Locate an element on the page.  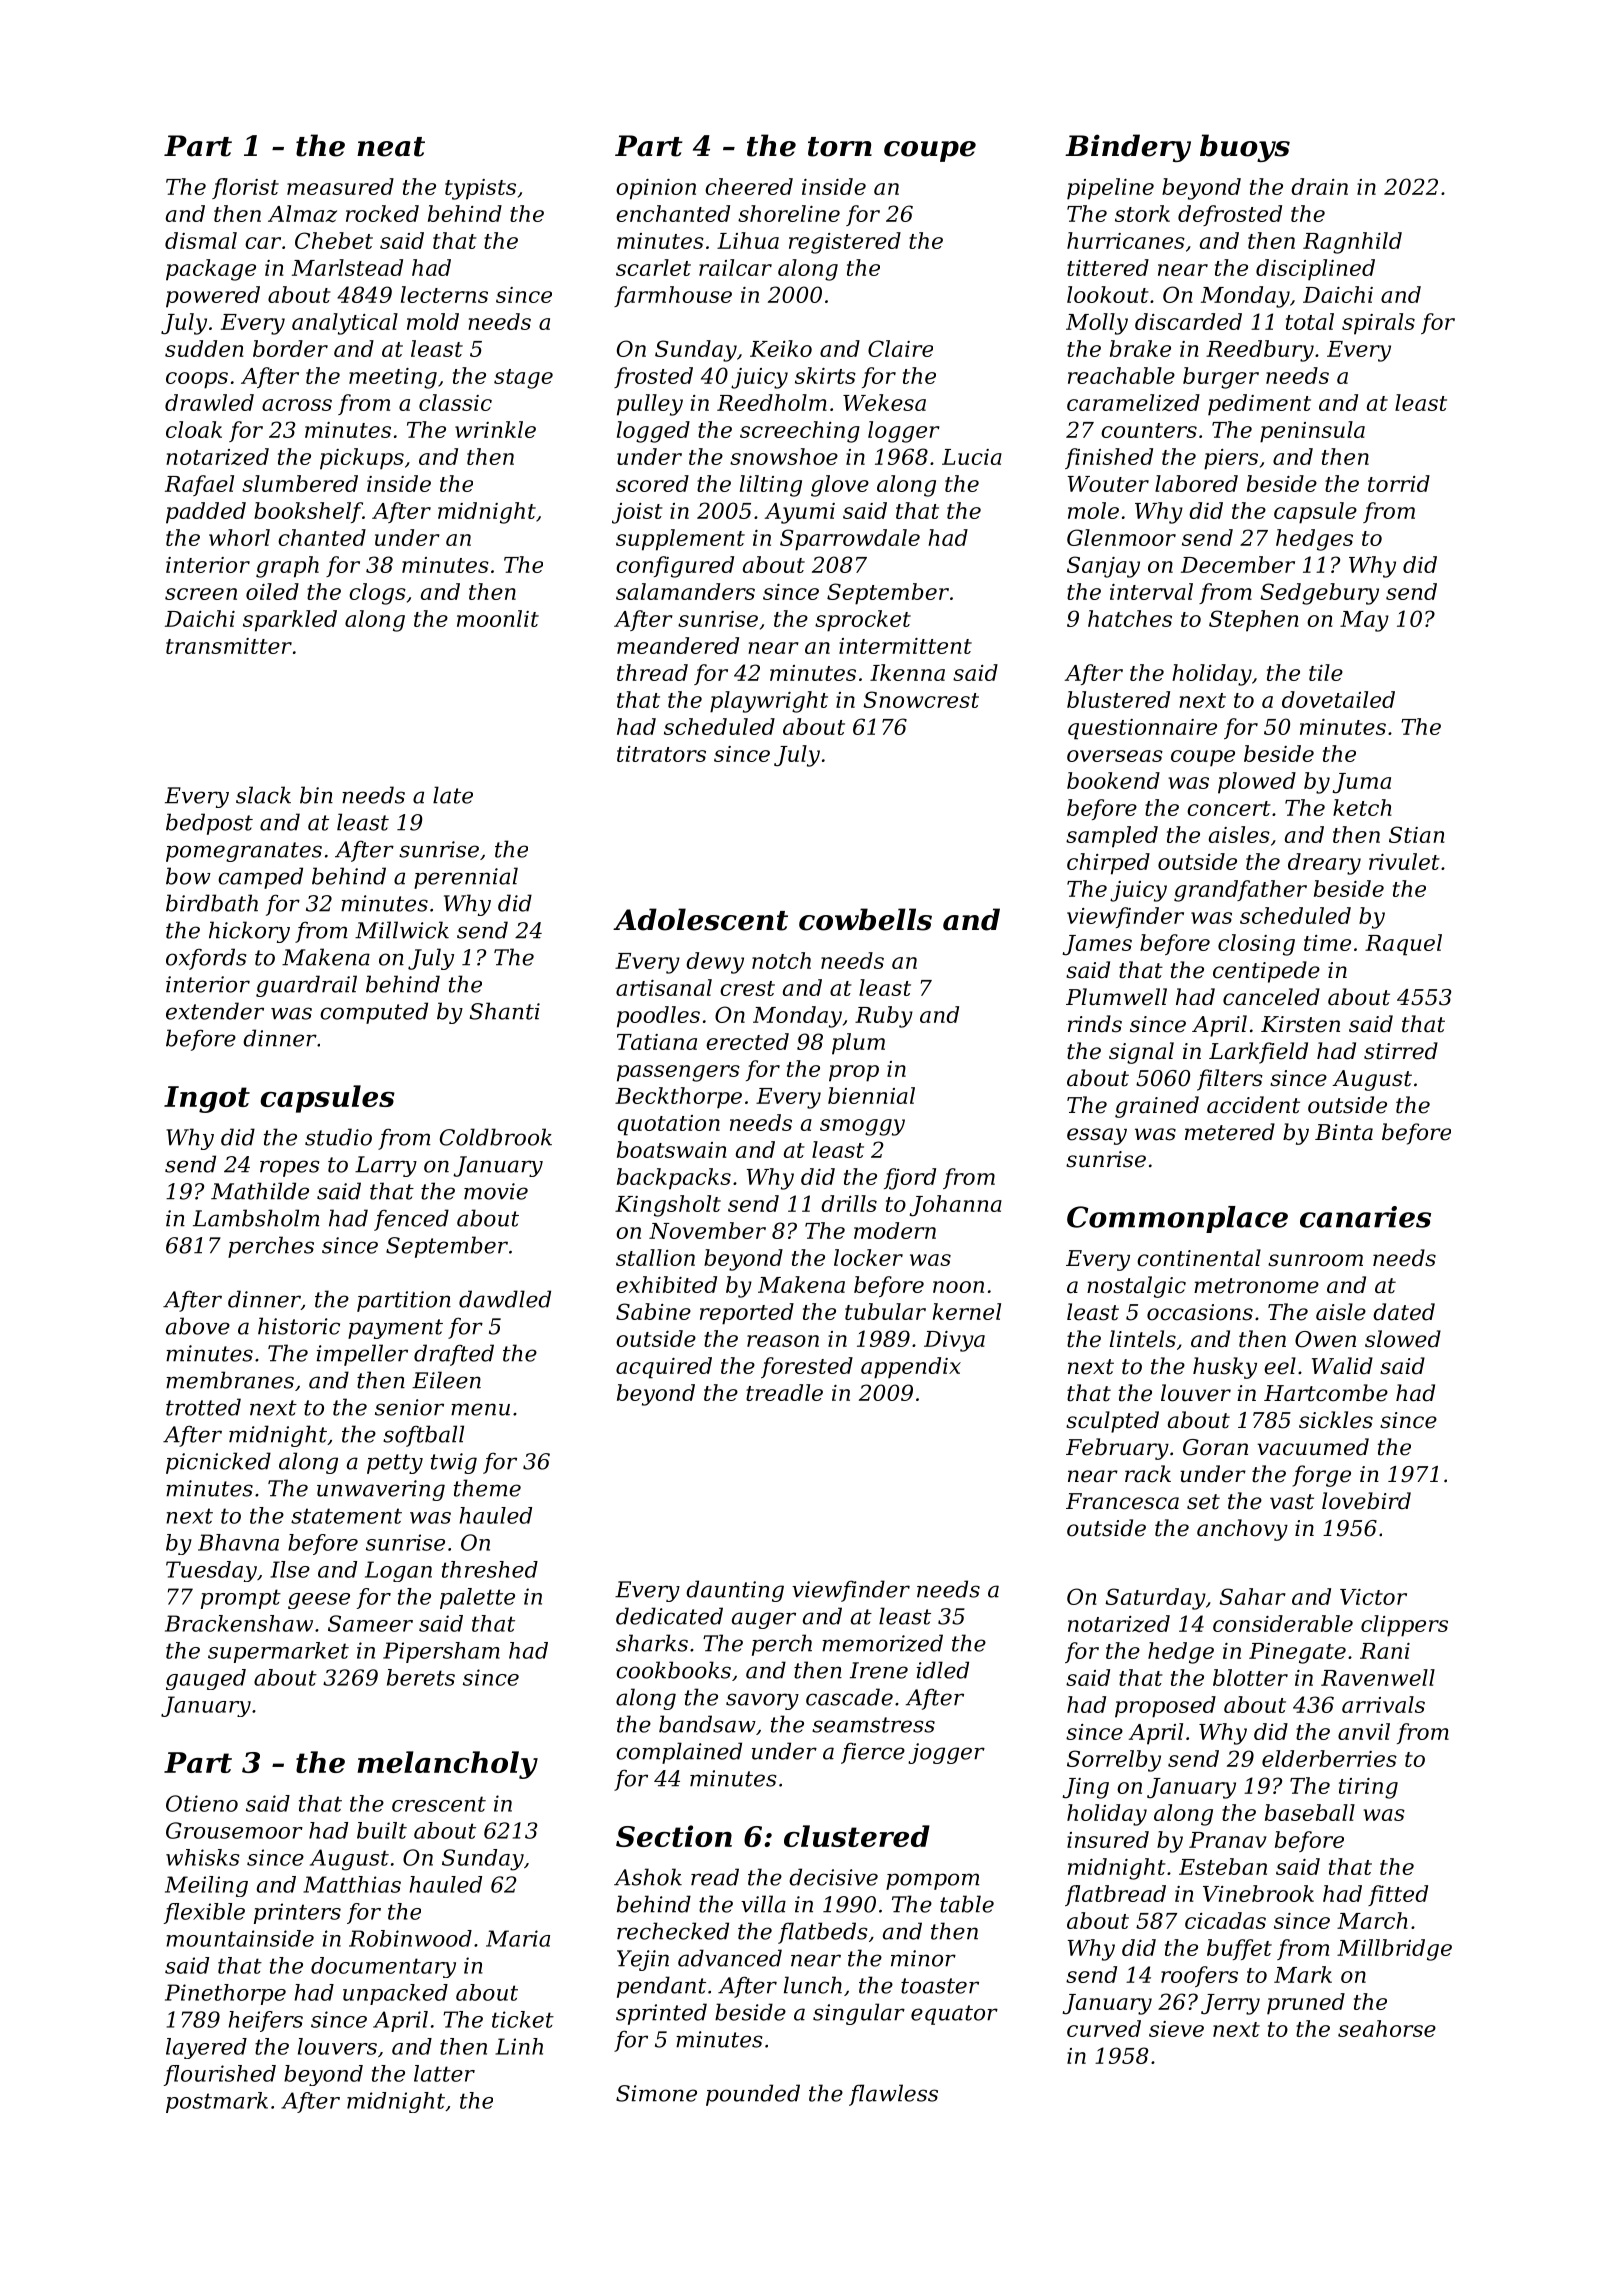
historic is located at coordinates (299, 1326).
